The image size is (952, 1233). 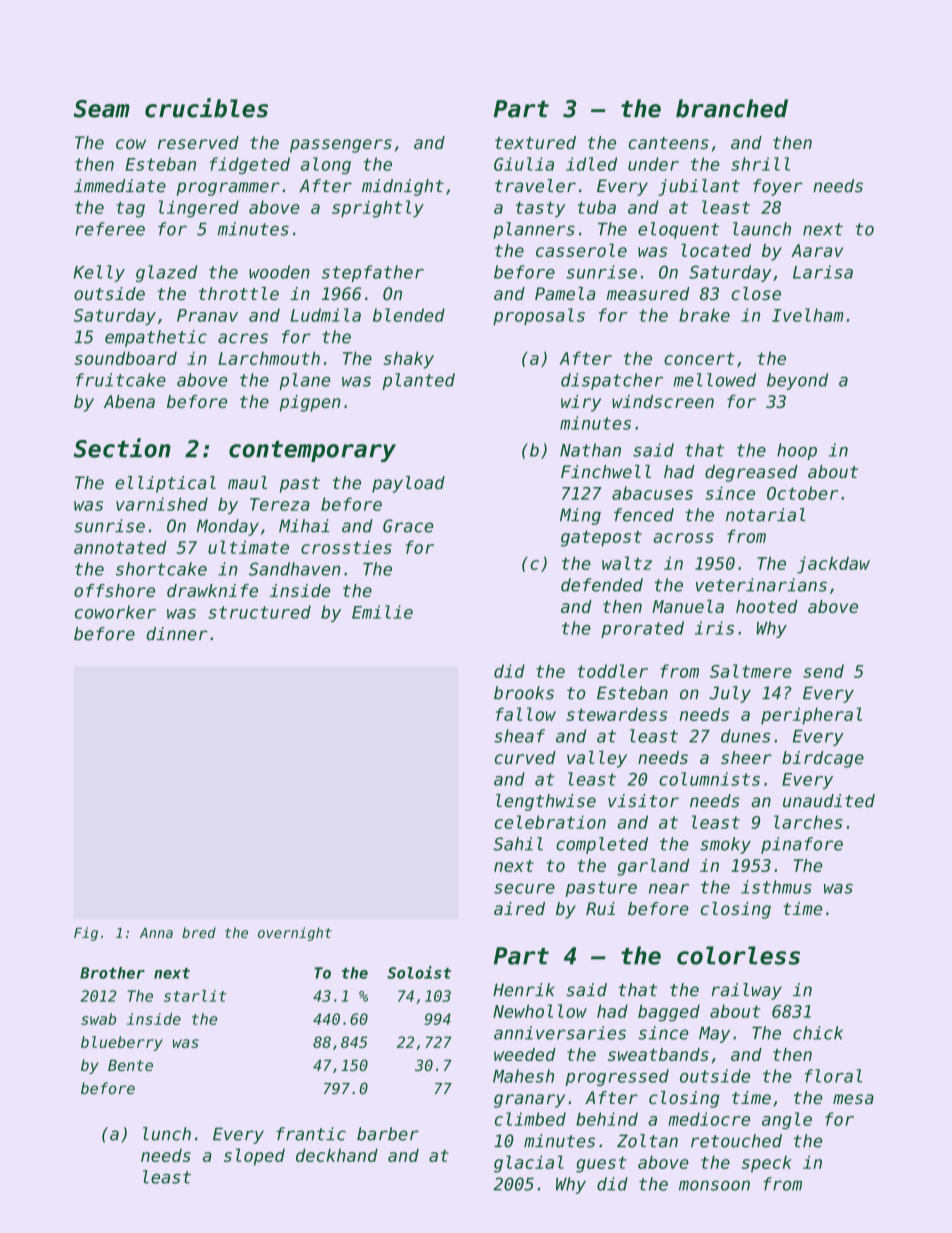 What do you see at coordinates (206, 108) in the screenshot?
I see `crucibles` at bounding box center [206, 108].
